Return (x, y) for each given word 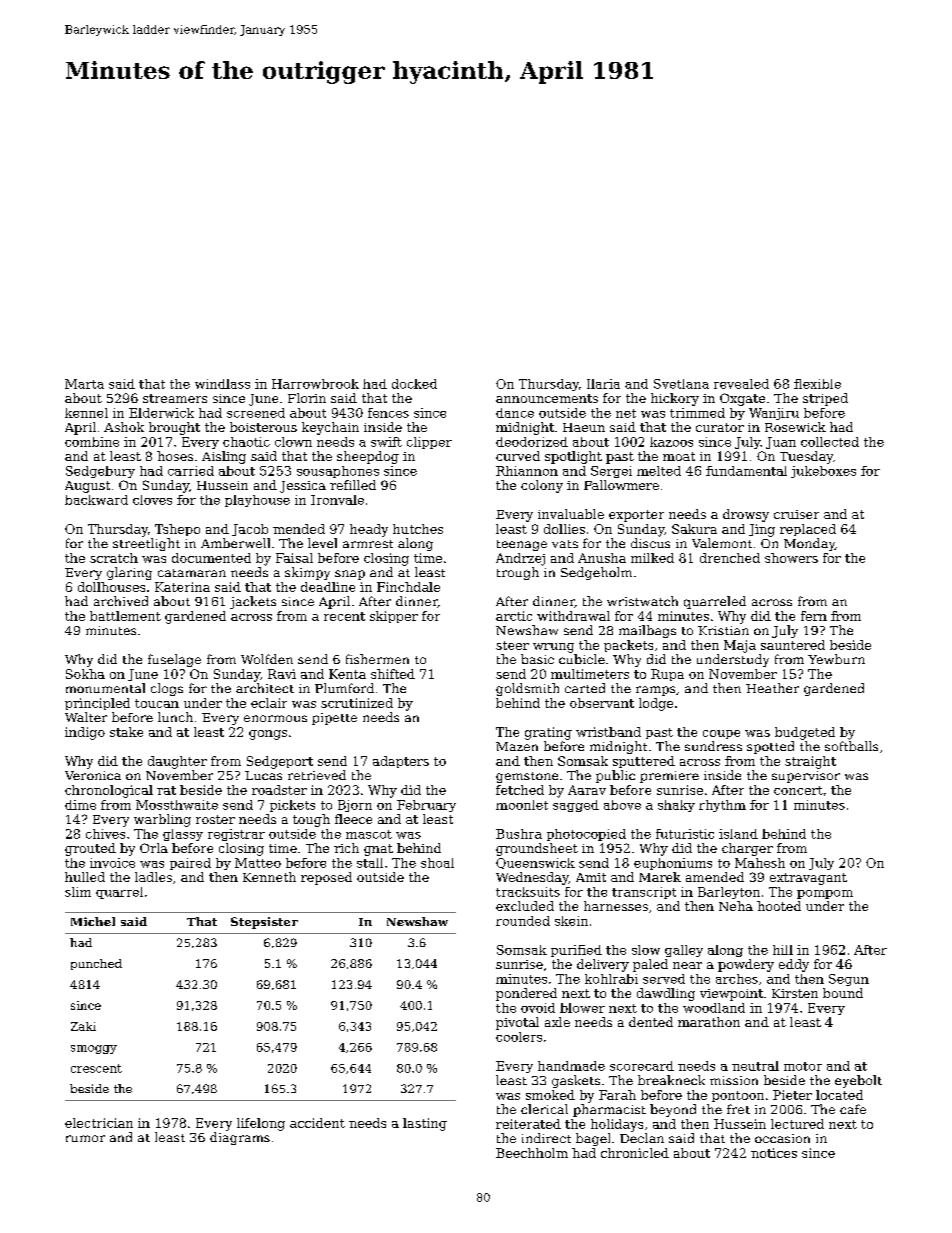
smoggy (94, 1049)
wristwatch (642, 601)
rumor (85, 1138)
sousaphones (338, 472)
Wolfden (267, 659)
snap (350, 575)
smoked (550, 1095)
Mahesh (760, 863)
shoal (437, 863)
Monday (809, 544)
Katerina (182, 587)
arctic (514, 616)
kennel (86, 413)
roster (215, 819)
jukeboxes (823, 472)
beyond (673, 1110)
